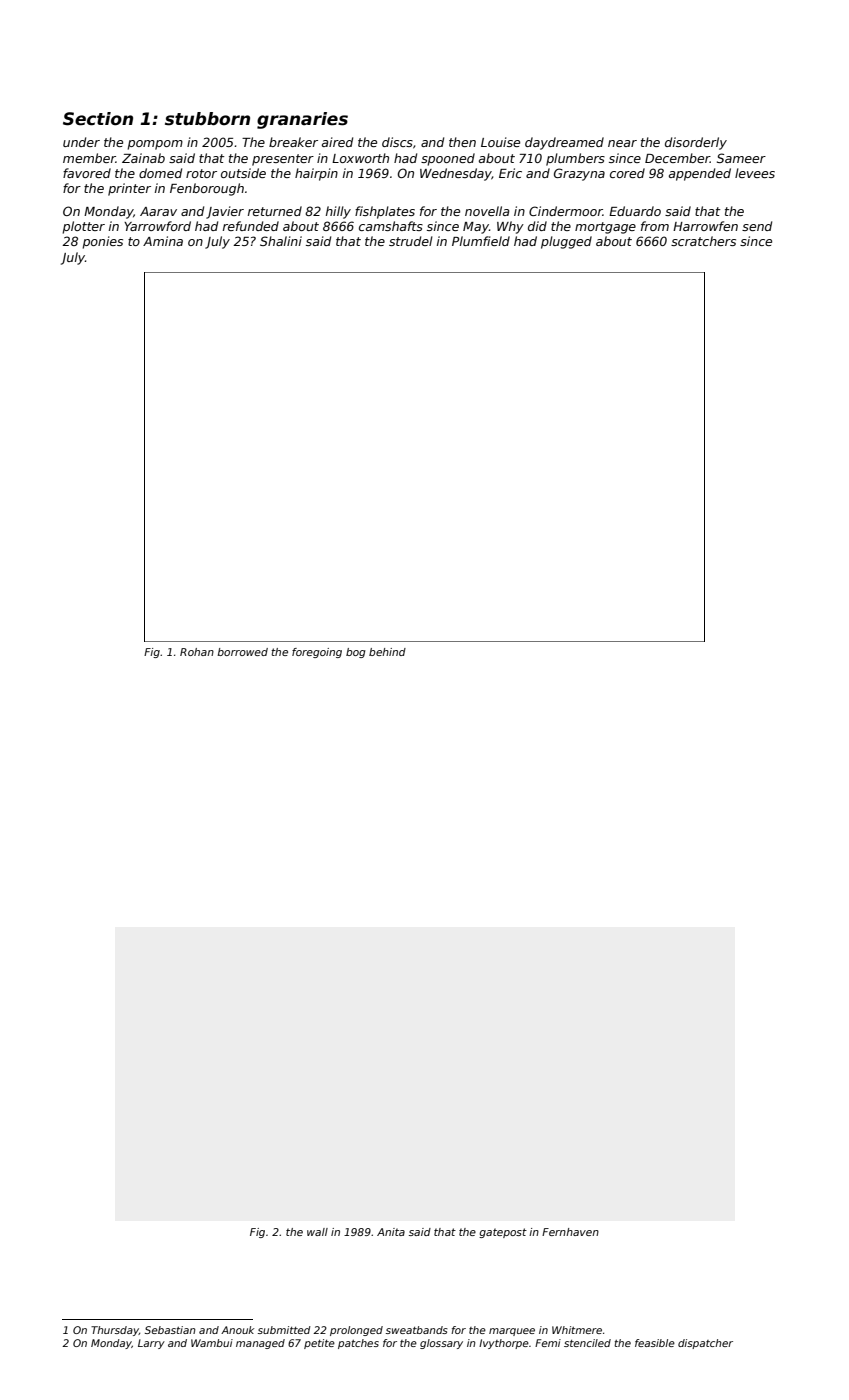  Describe the element at coordinates (387, 652) in the screenshot. I see `behind` at that location.
